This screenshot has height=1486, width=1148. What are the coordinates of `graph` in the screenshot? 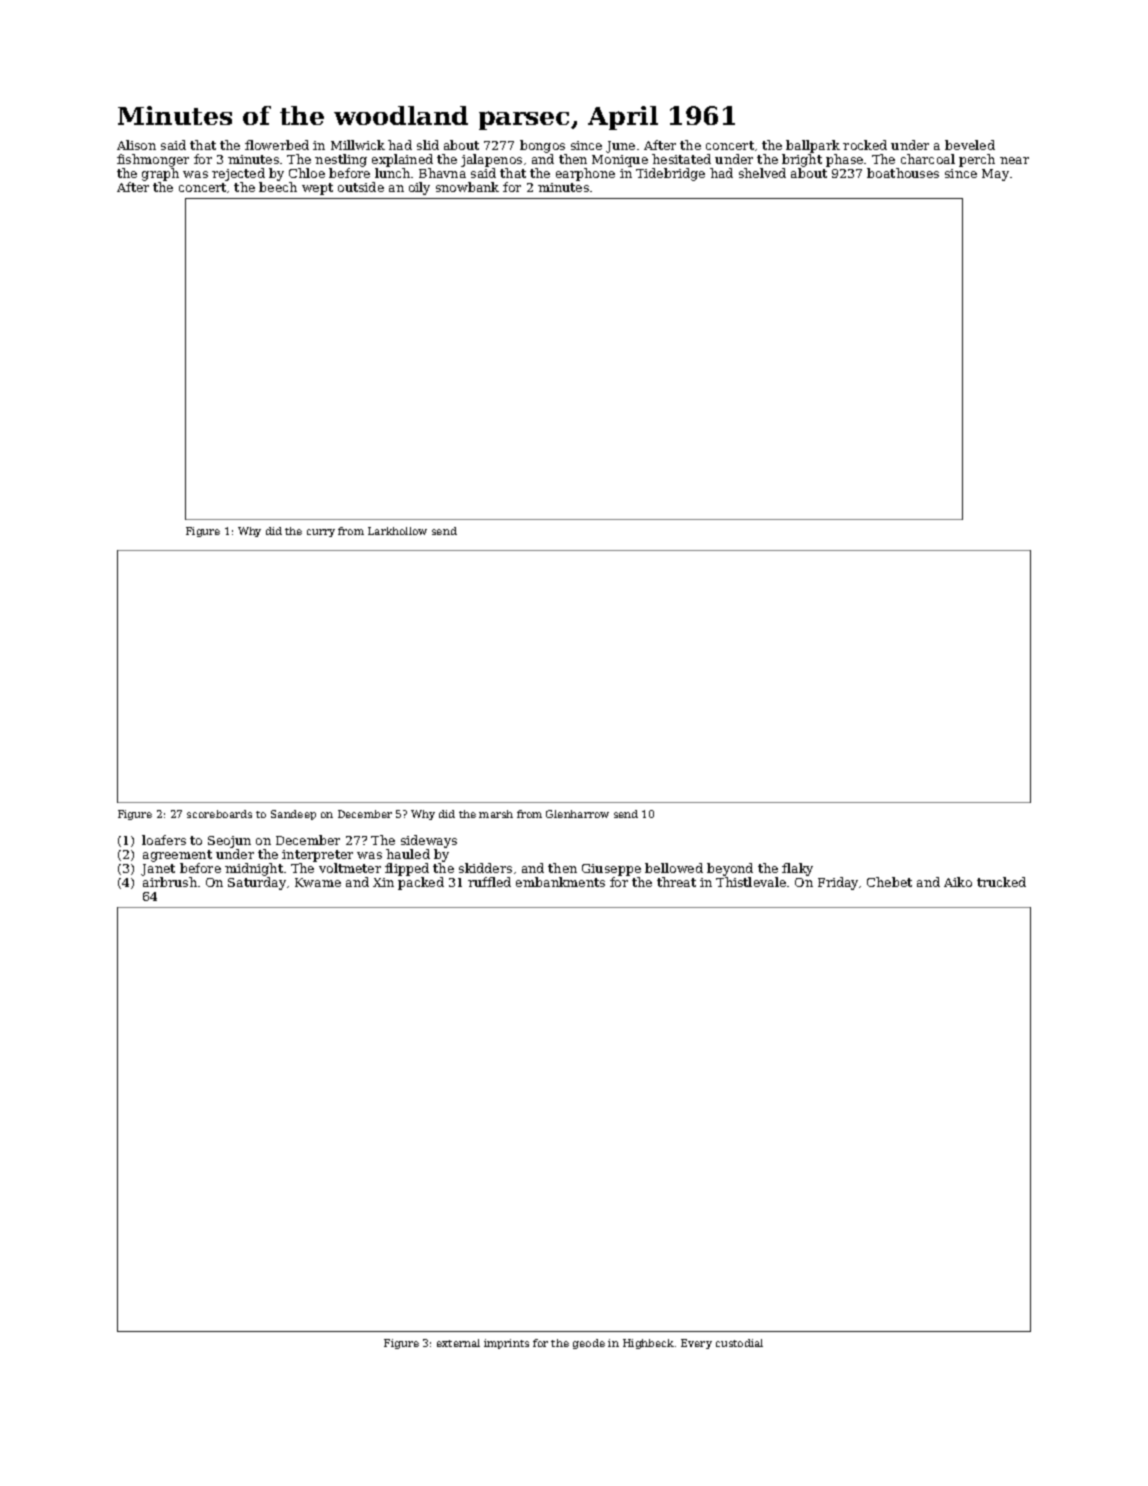 It's located at (160, 174).
